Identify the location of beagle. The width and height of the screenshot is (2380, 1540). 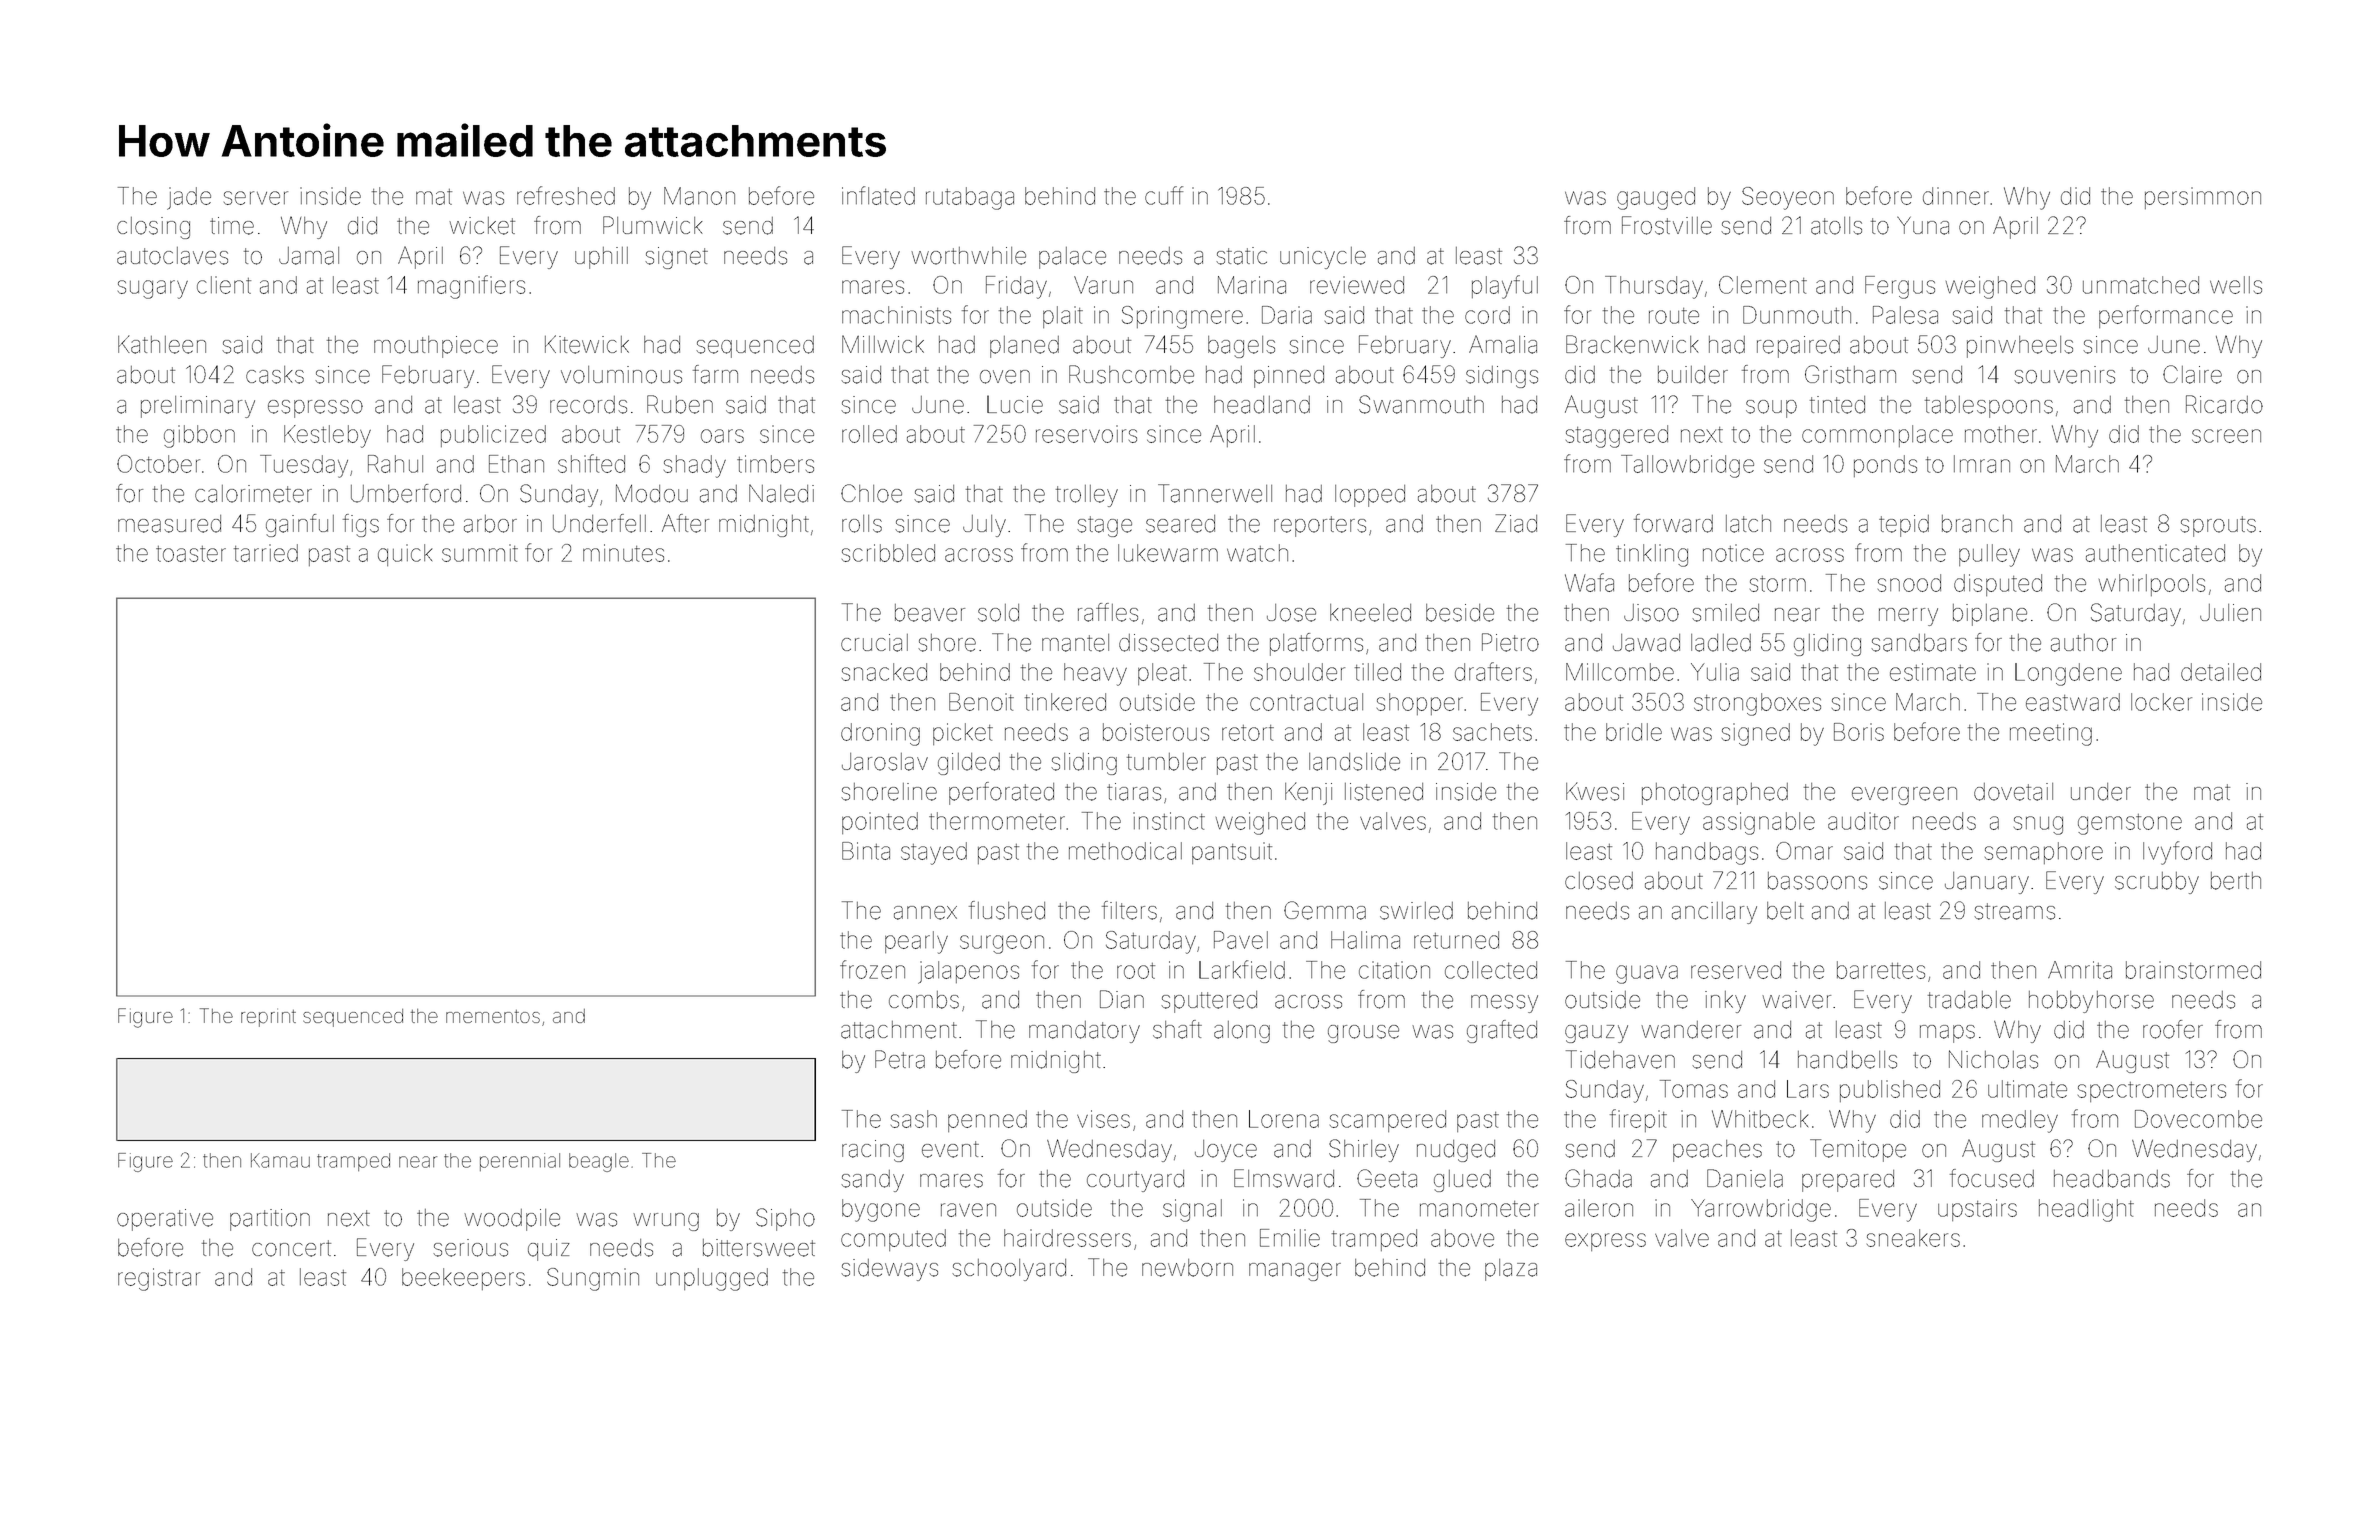
(599, 1162).
